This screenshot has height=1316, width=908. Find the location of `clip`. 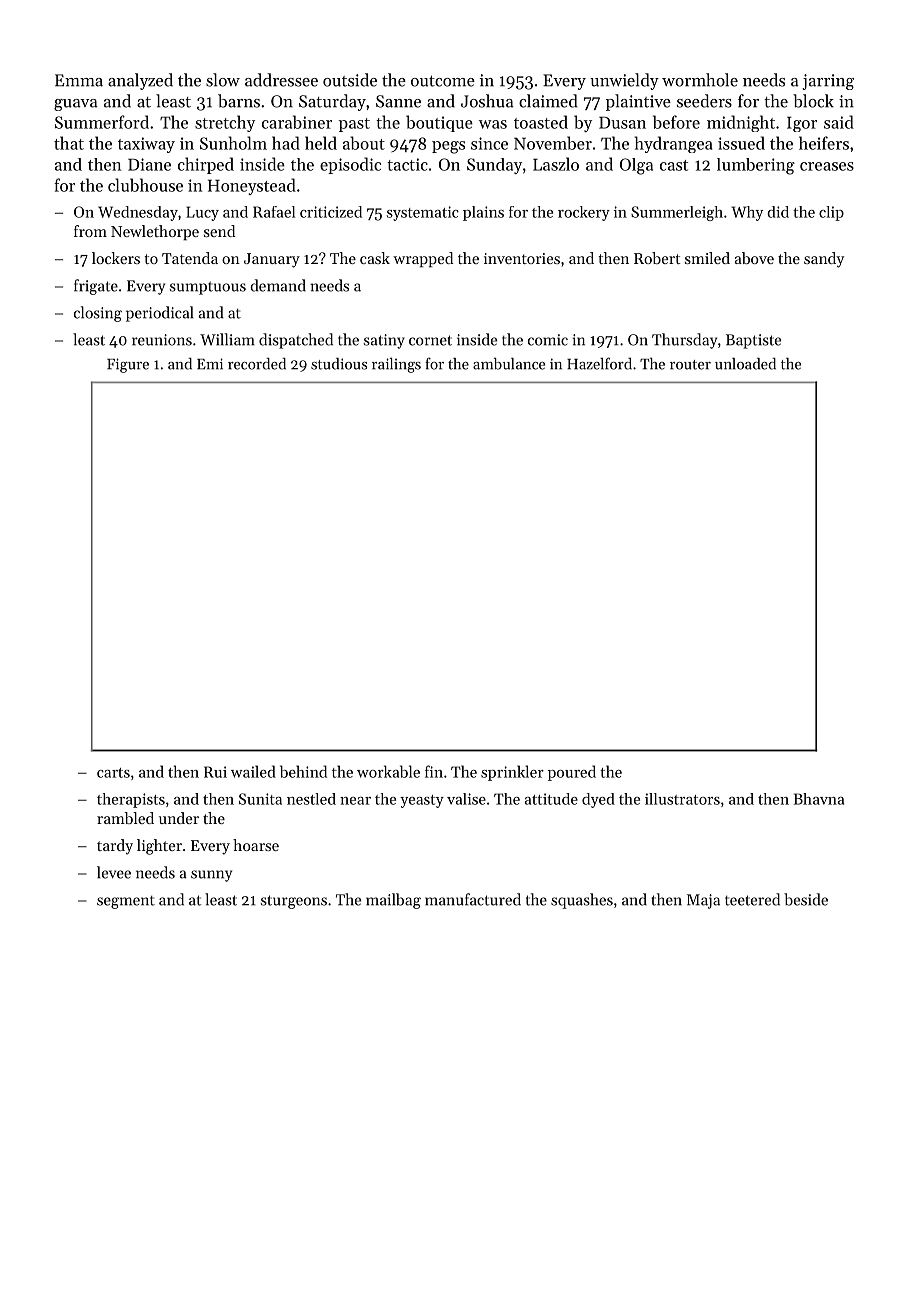

clip is located at coordinates (831, 213).
